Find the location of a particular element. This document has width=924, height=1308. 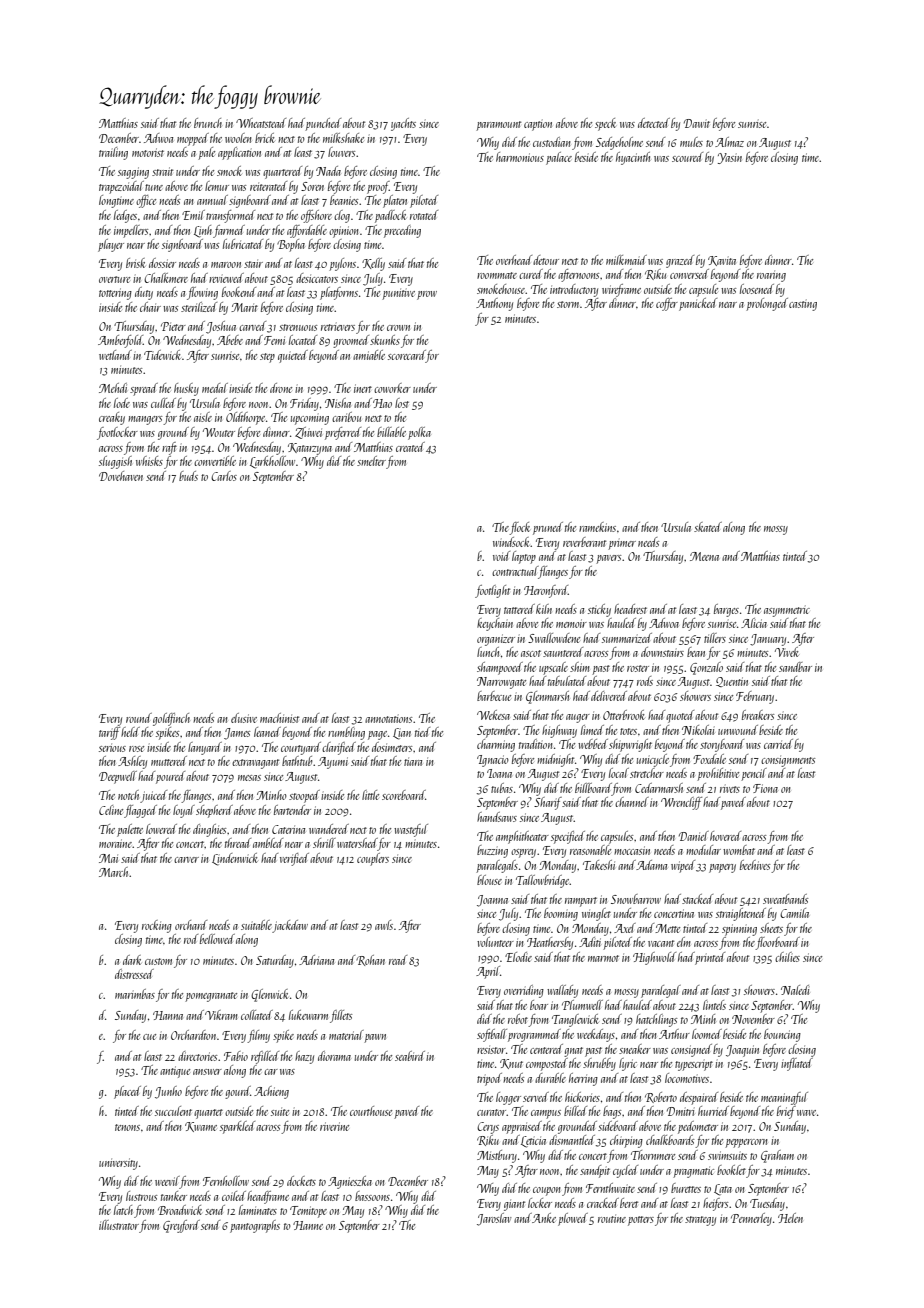

handsaws is located at coordinates (497, 817).
